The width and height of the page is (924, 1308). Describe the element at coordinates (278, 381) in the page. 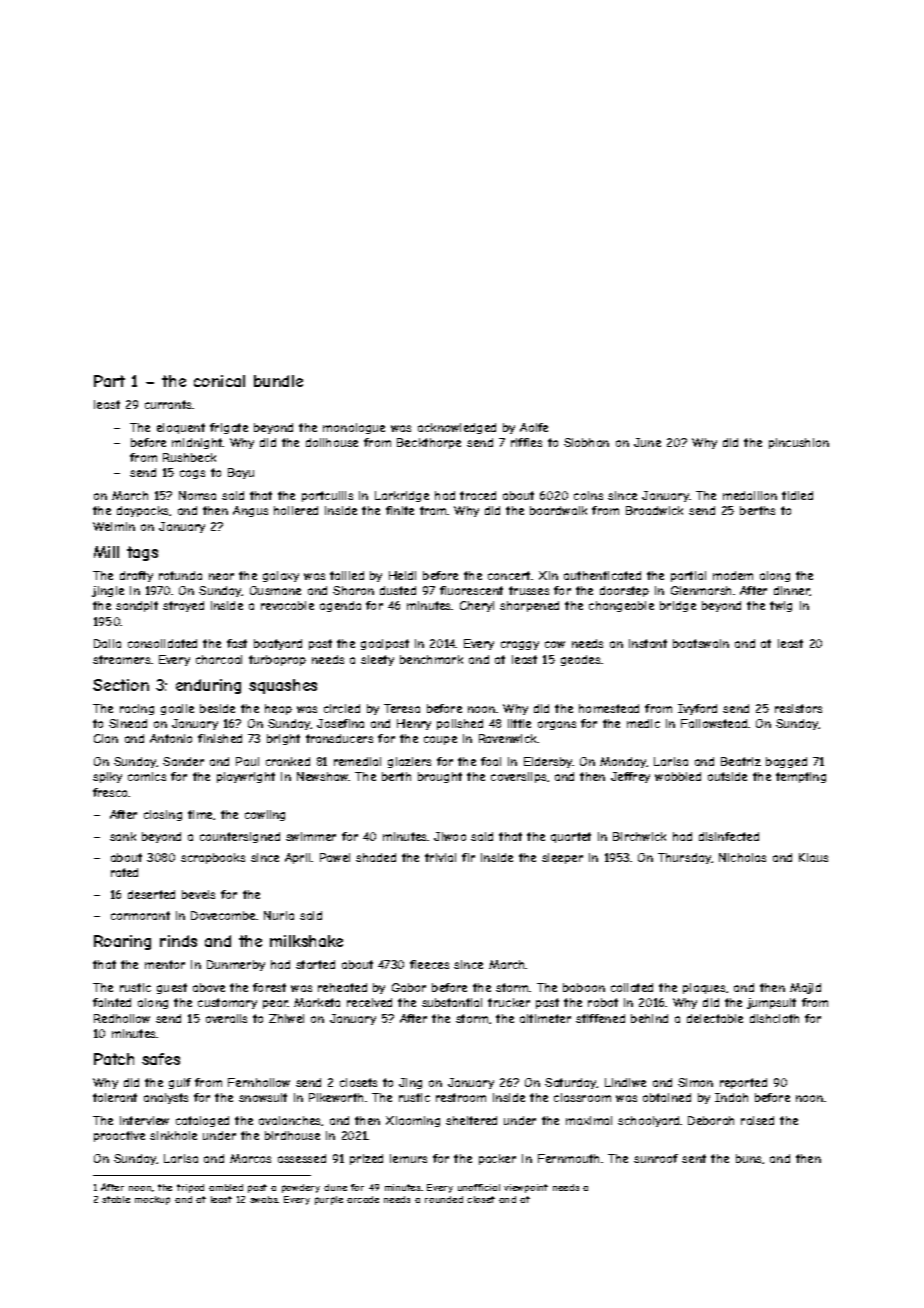

I see `bundle` at that location.
